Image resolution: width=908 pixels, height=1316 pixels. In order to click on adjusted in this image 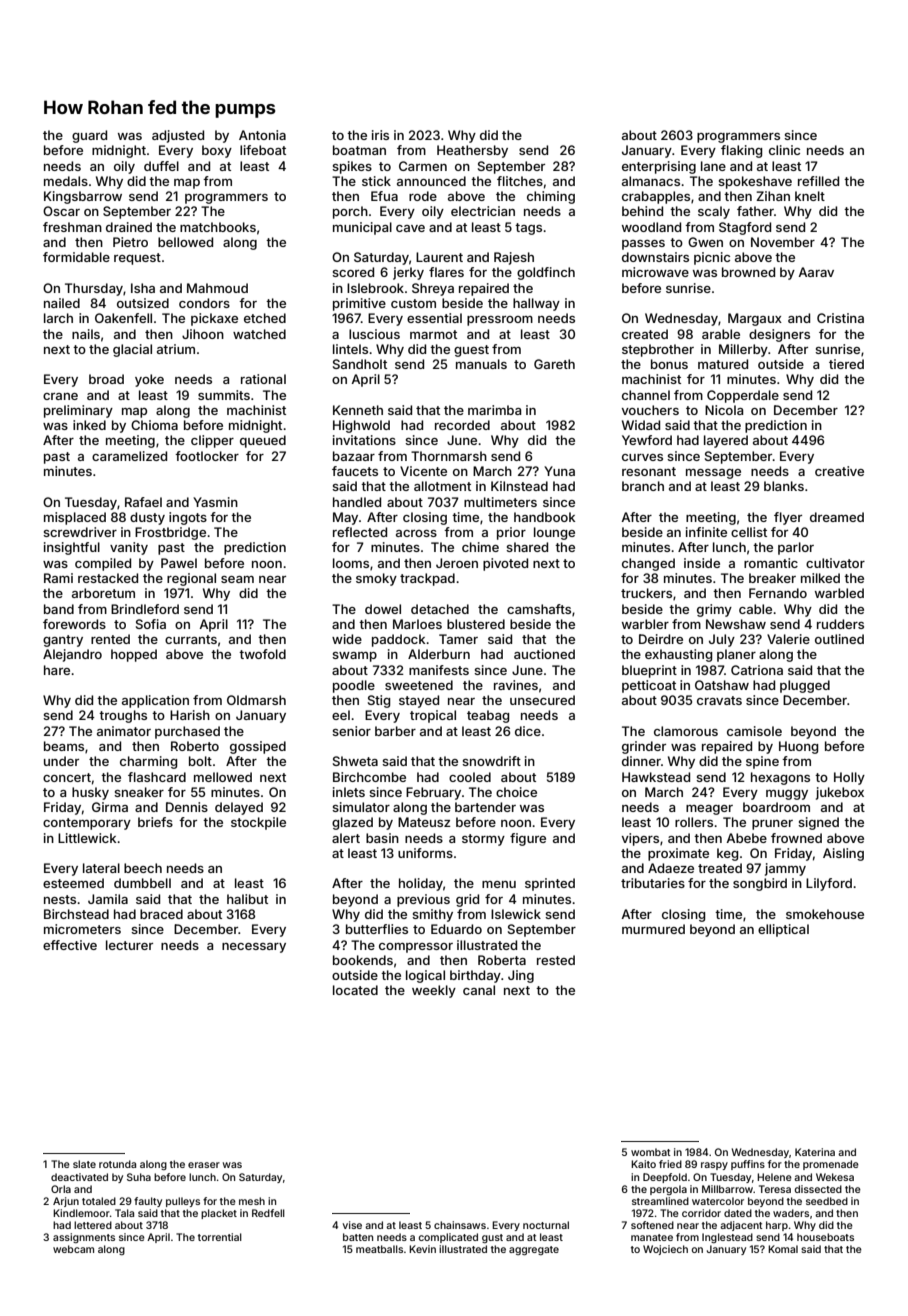, I will do `click(178, 136)`.
